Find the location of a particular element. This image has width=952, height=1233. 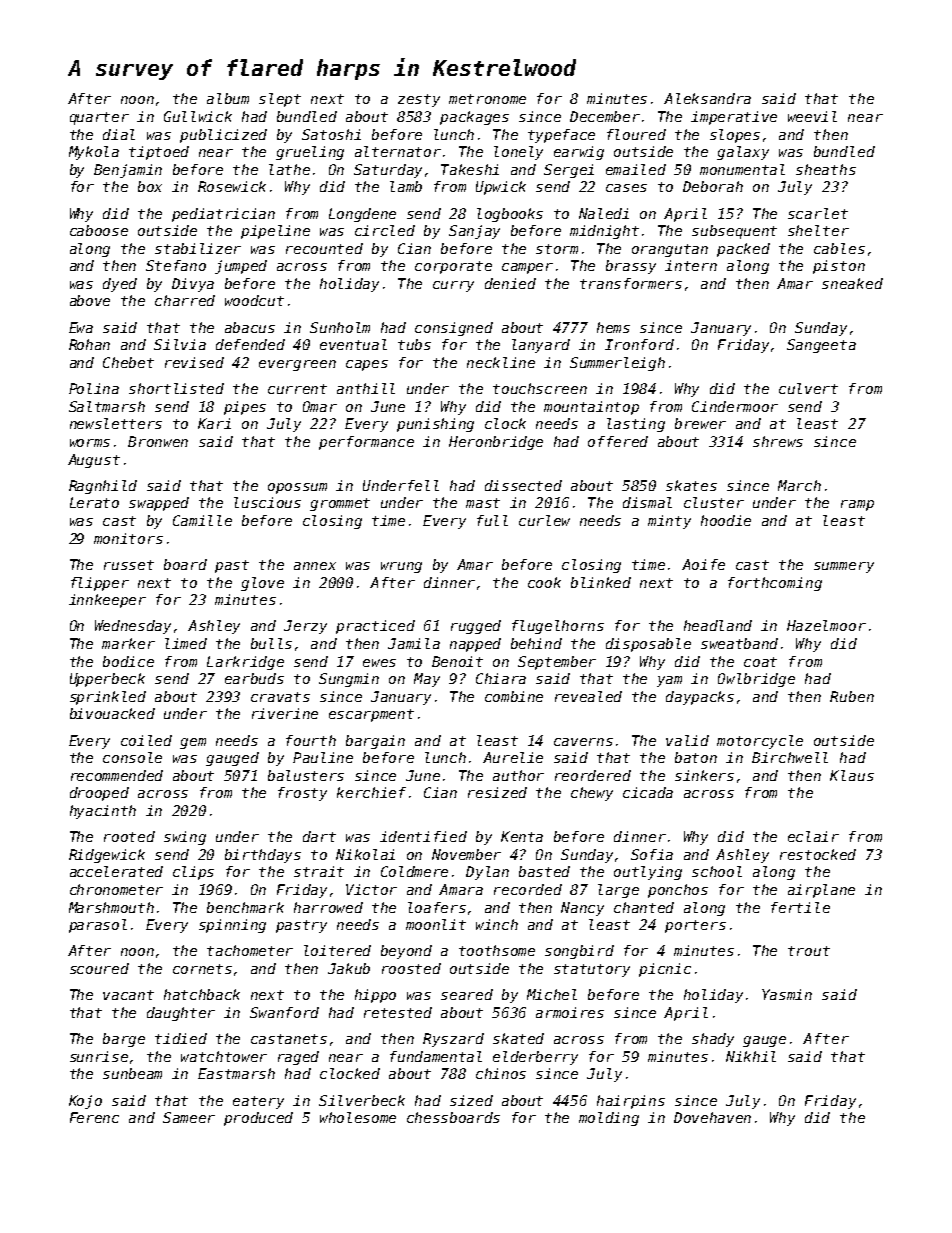

retested is located at coordinates (398, 1012).
